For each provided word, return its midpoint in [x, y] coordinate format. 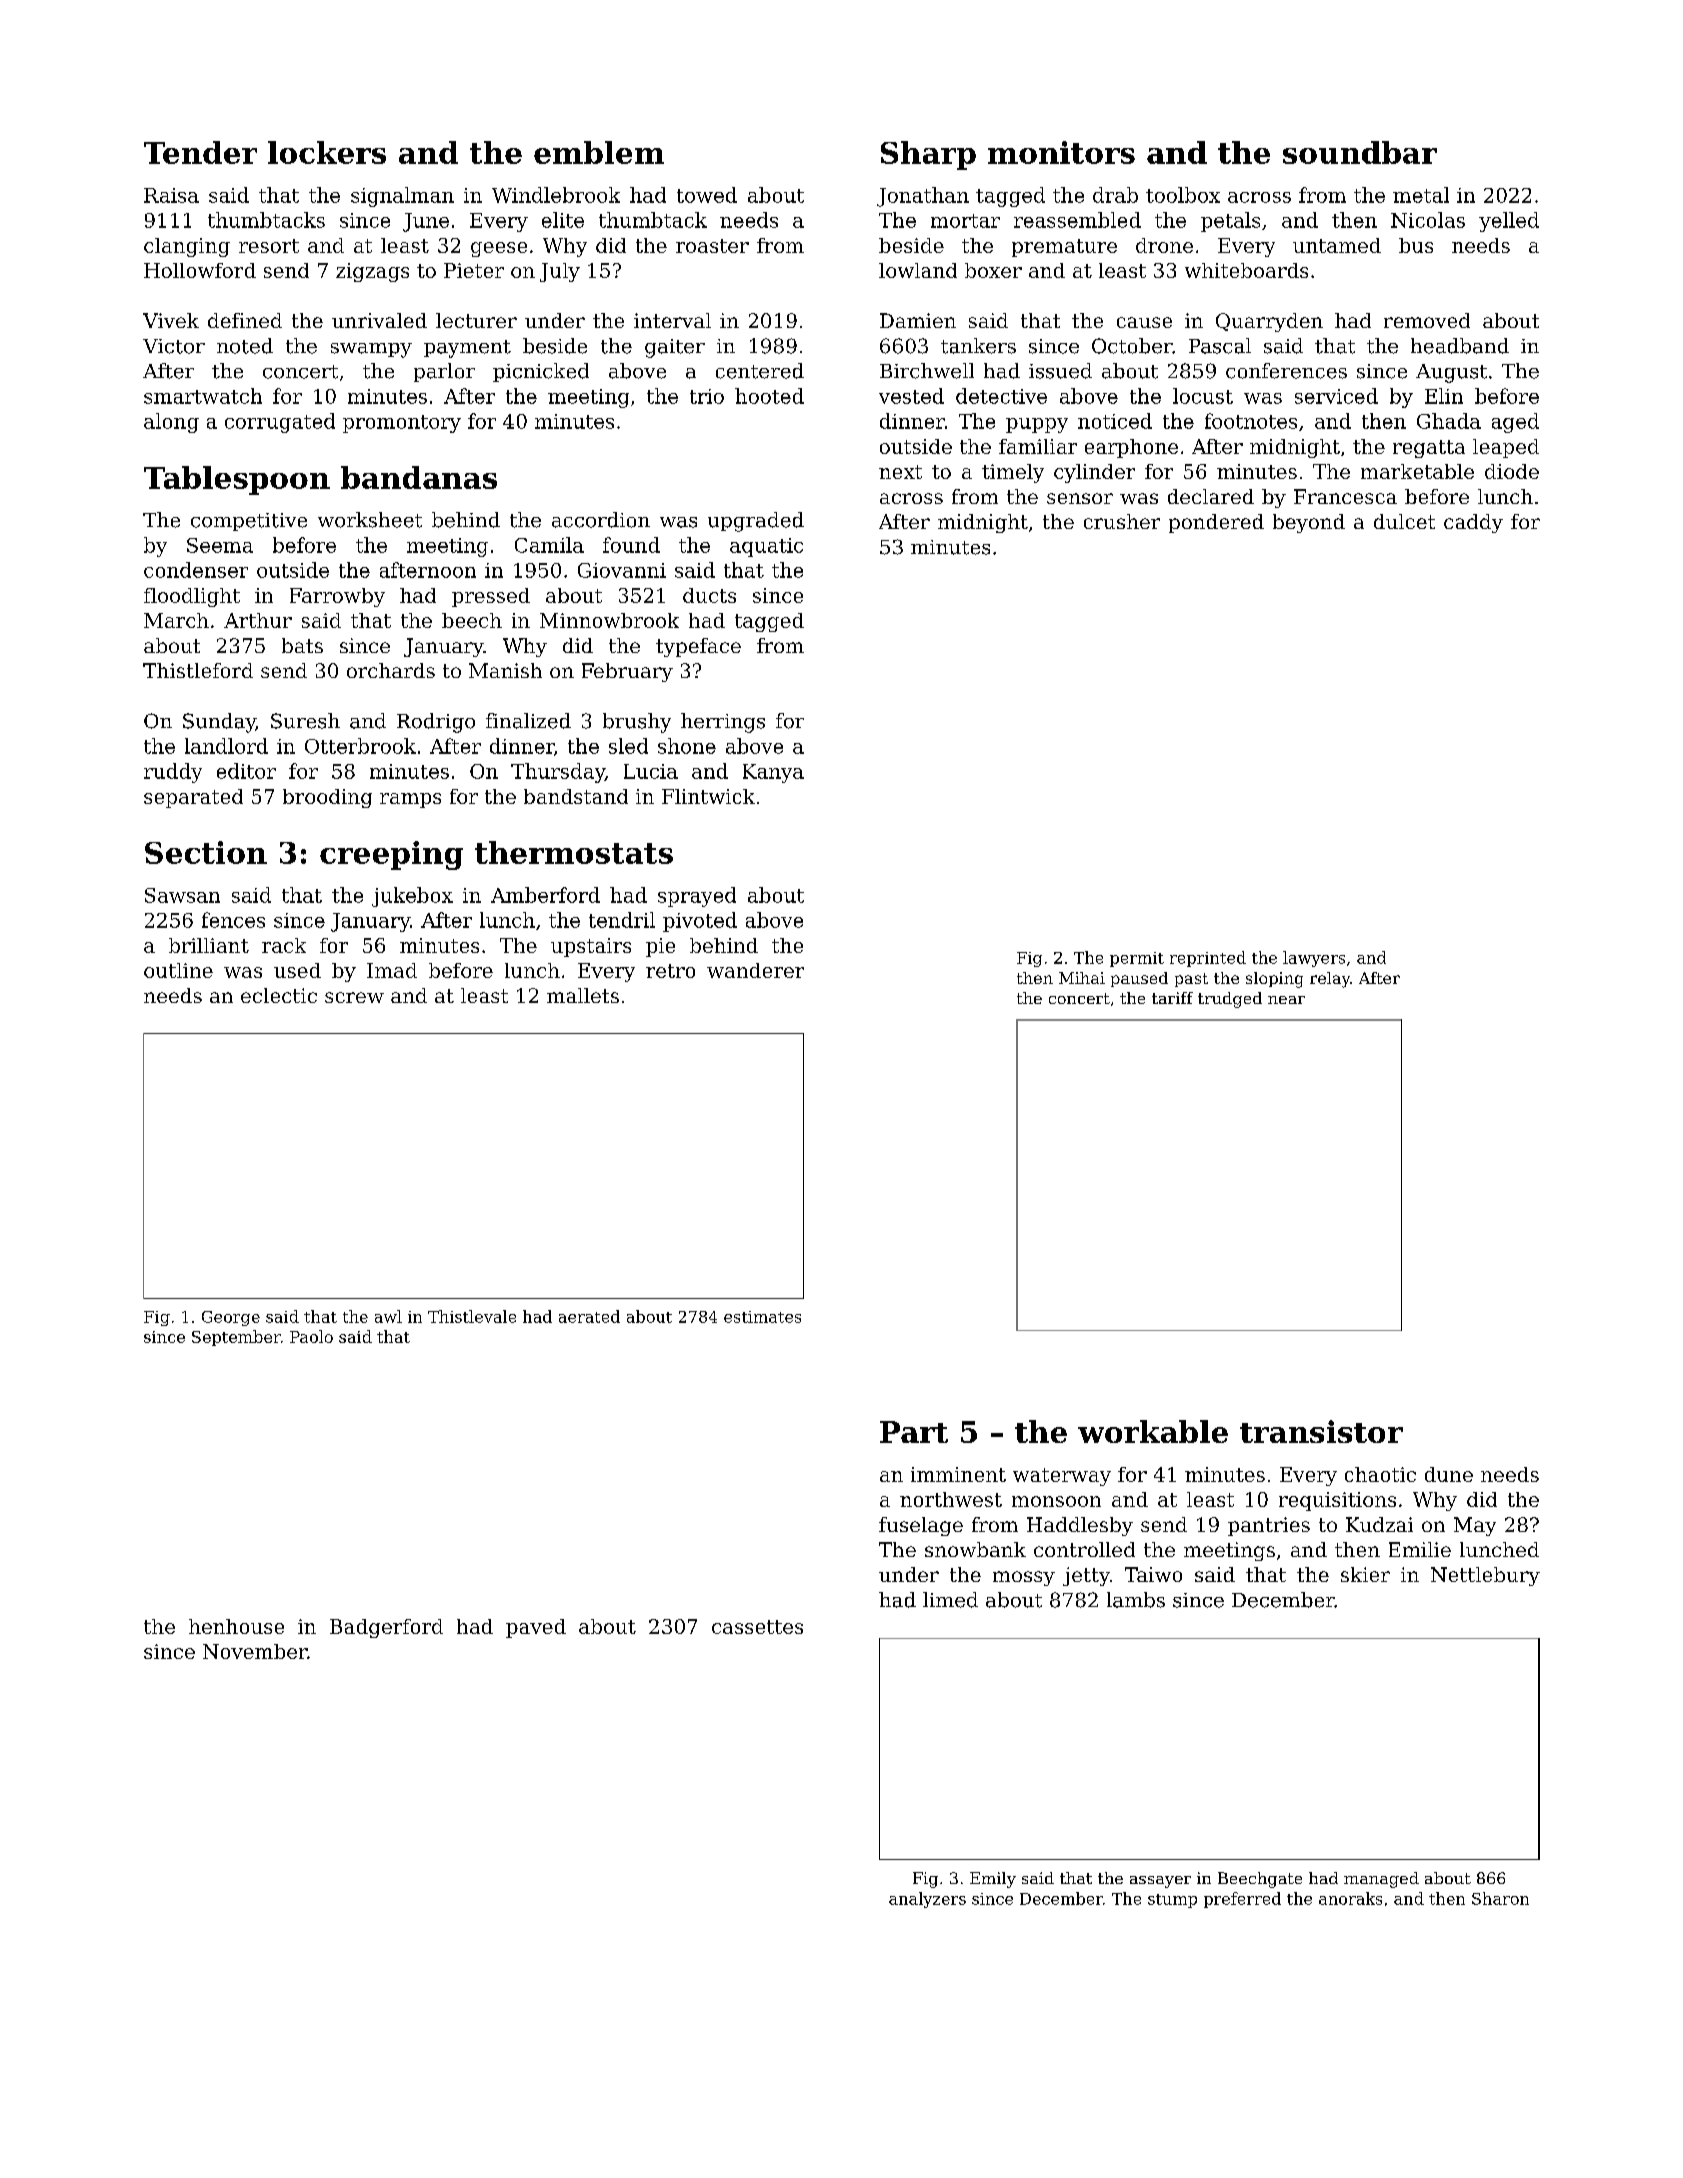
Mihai [1082, 978]
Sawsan [182, 895]
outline [178, 970]
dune [1449, 1474]
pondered [1216, 523]
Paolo [311, 1336]
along [171, 423]
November [255, 1651]
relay [1330, 980]
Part [914, 1432]
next [900, 472]
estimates [762, 1317]
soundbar [1360, 152]
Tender [200, 152]
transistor [1321, 1431]
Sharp [928, 155]
